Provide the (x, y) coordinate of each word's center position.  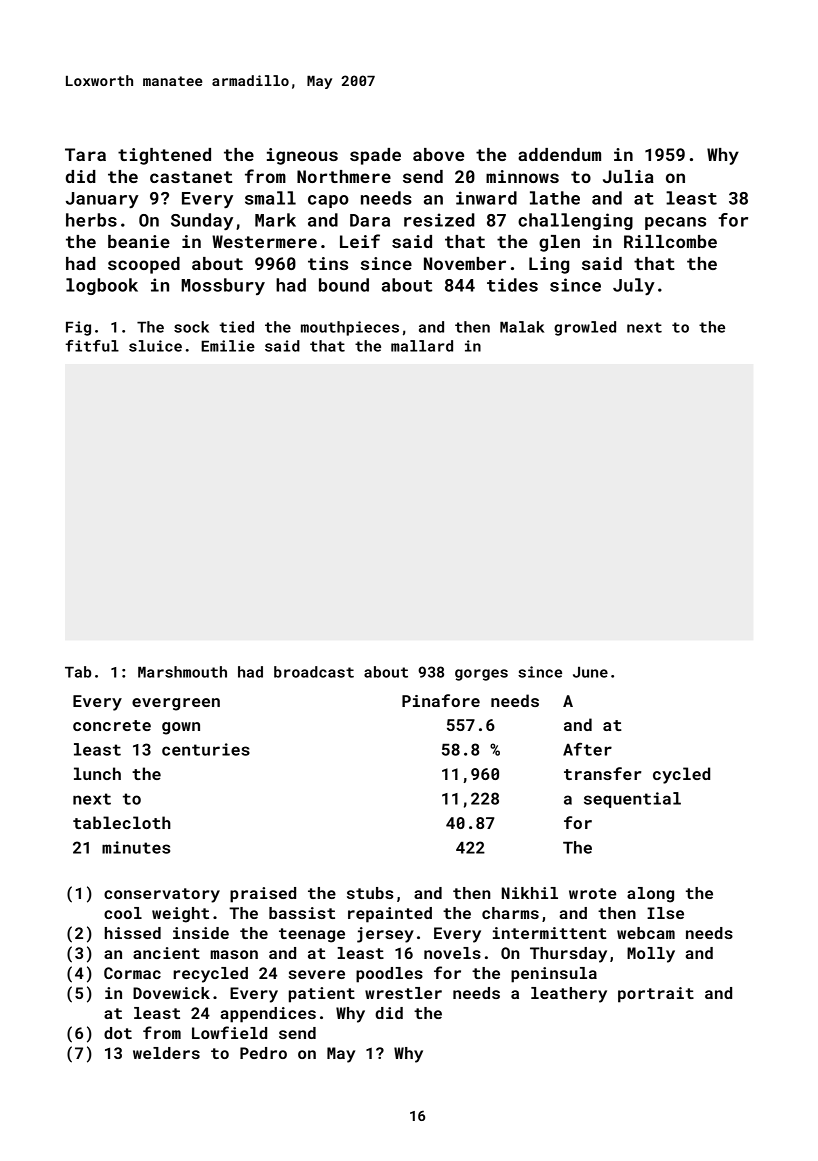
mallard (422, 346)
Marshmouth (182, 672)
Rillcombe (670, 241)
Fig (78, 328)
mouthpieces (350, 328)
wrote (592, 893)
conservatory (162, 895)
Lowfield (229, 1032)
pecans (675, 223)
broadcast (314, 672)
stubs (370, 893)
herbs (91, 220)
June (590, 672)
